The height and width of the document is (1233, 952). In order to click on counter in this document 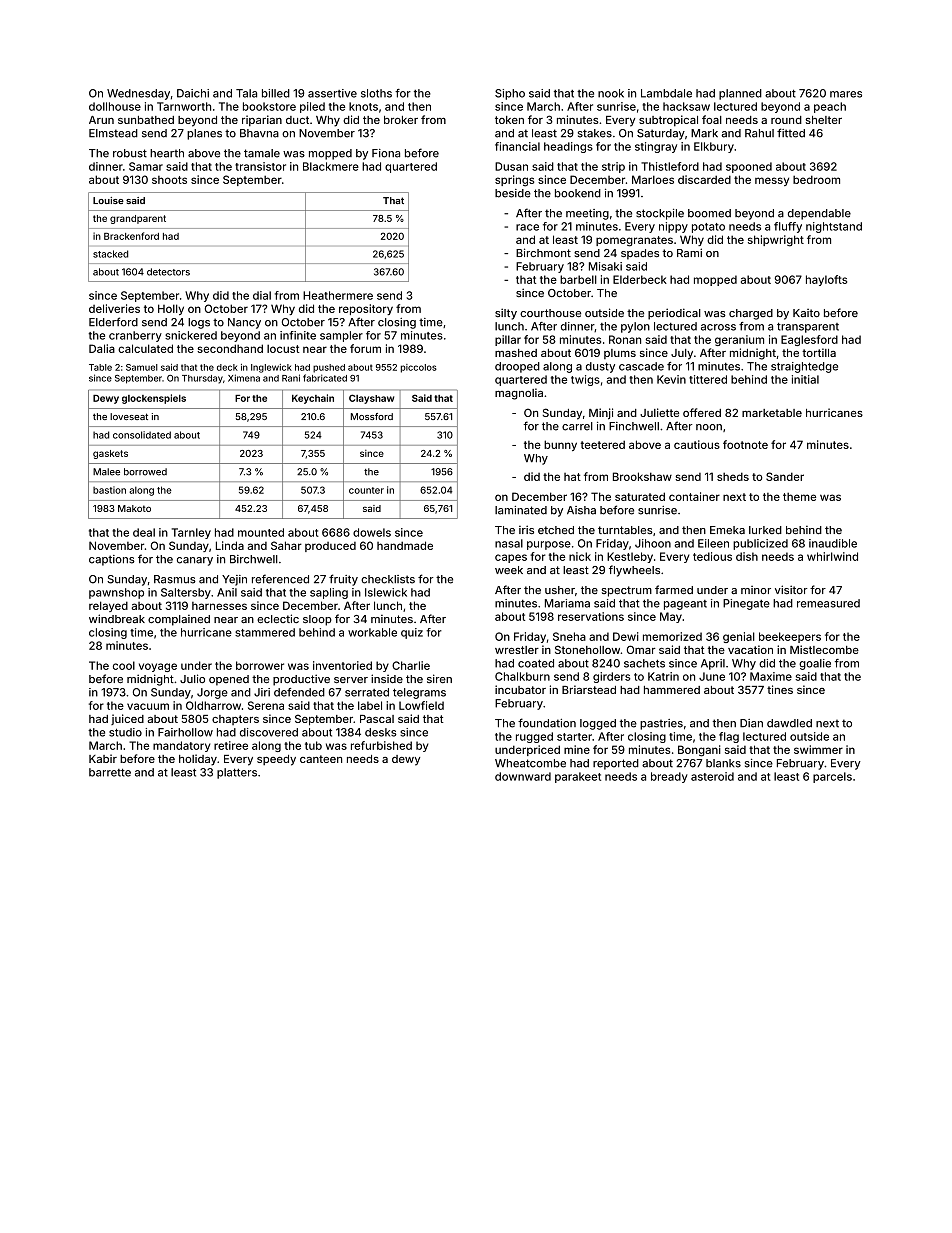, I will do `click(366, 490)`.
